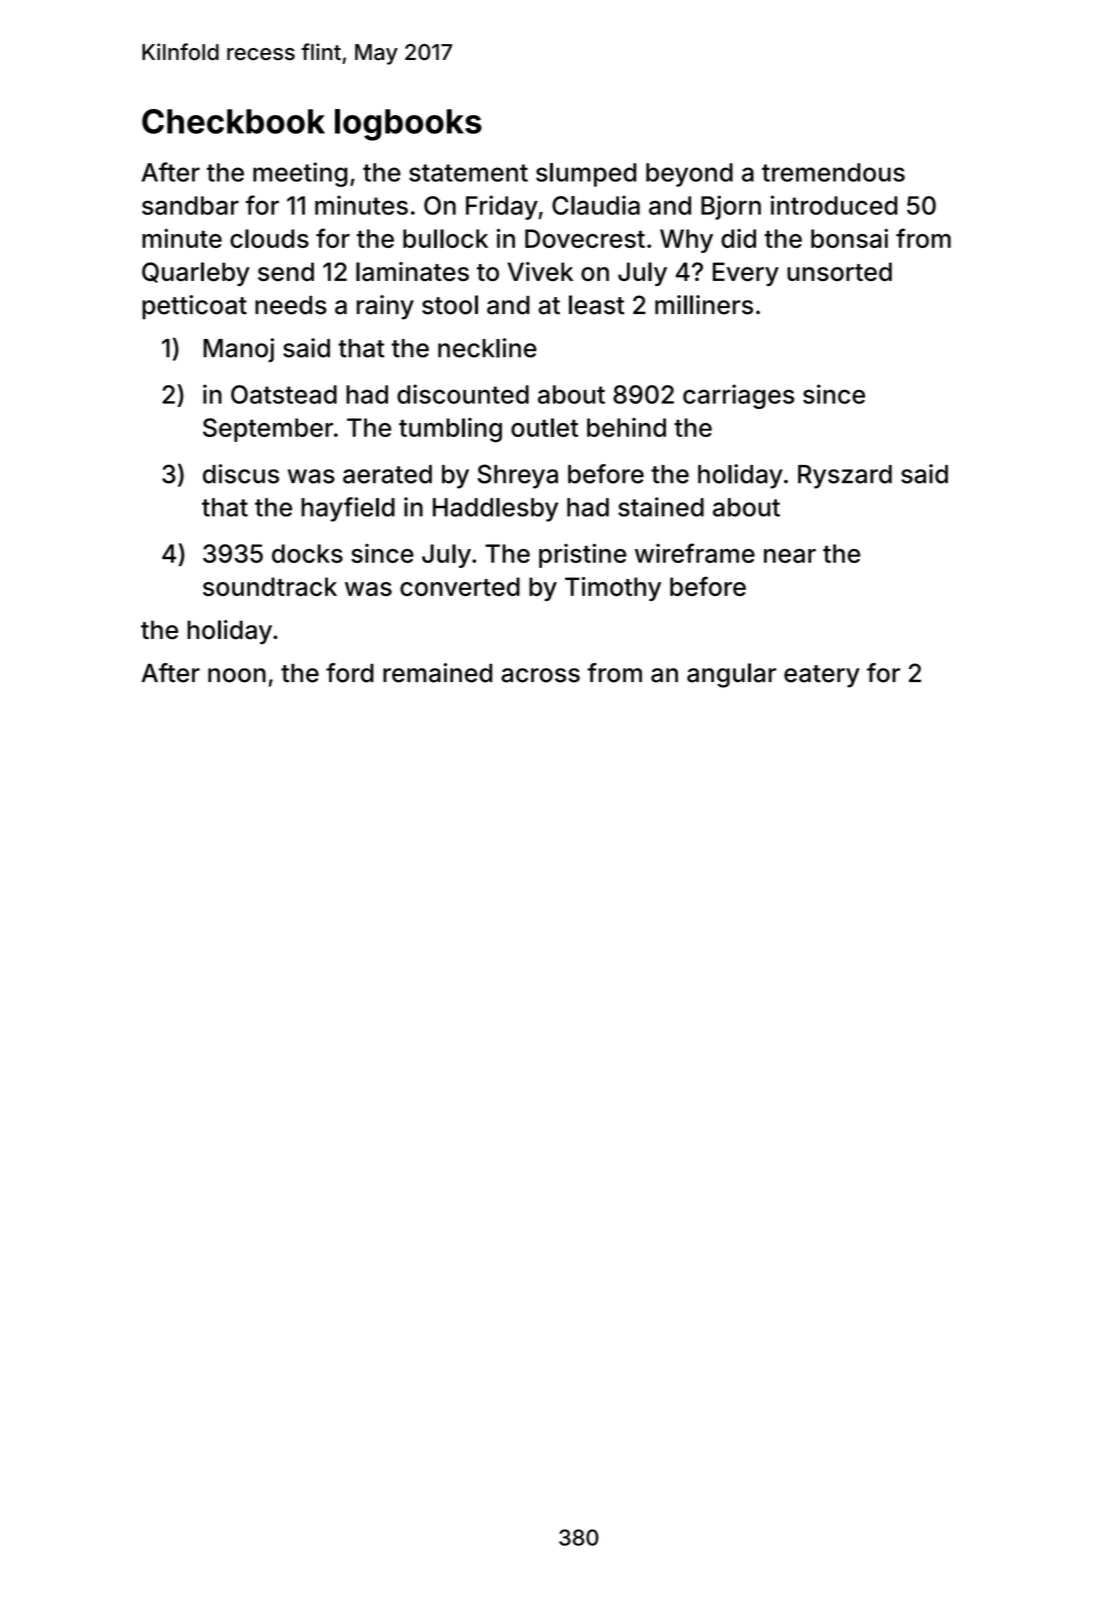  Describe the element at coordinates (845, 477) in the screenshot. I see `Ryszard` at that location.
